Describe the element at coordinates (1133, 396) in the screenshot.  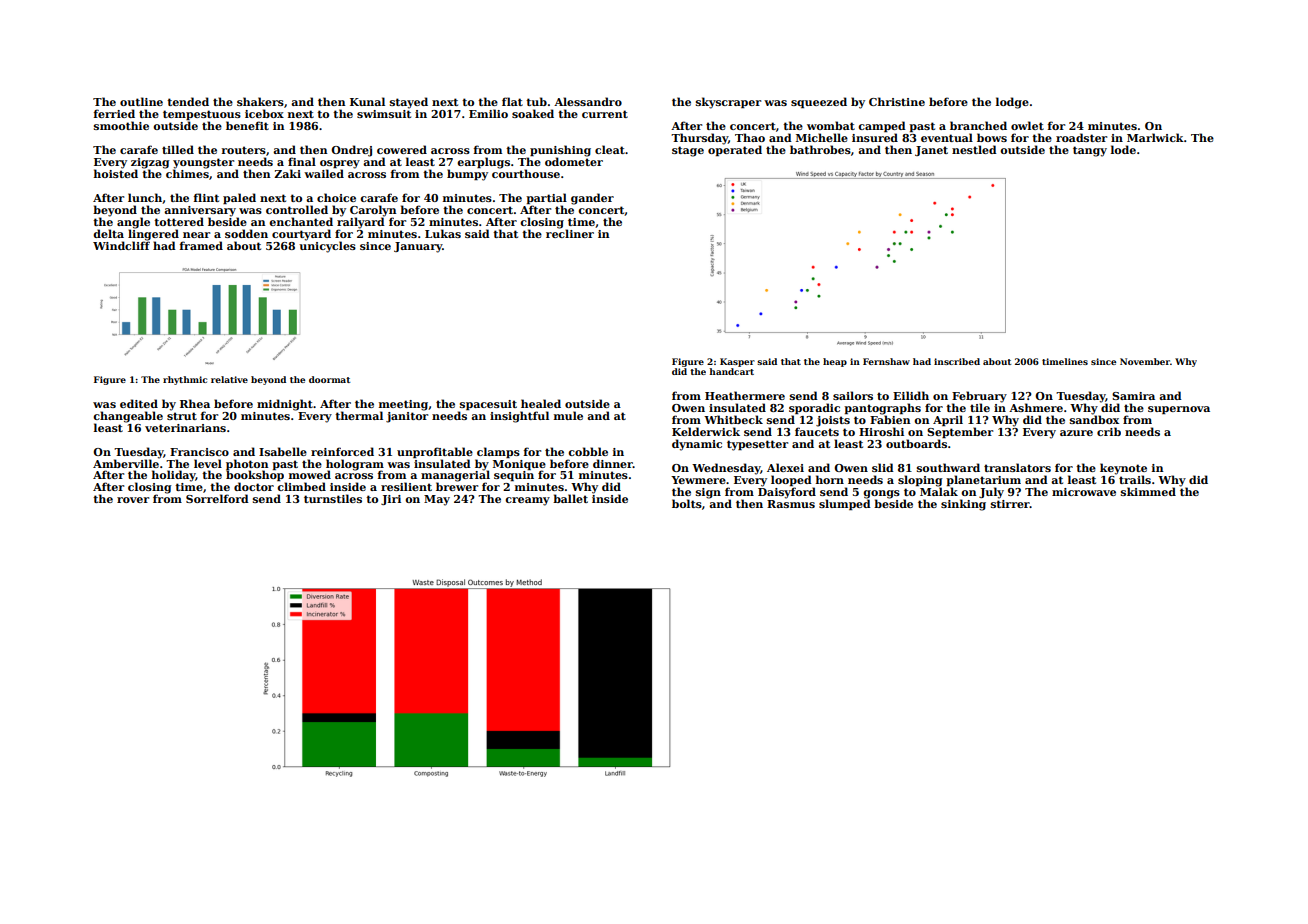
I see `Samira` at that location.
